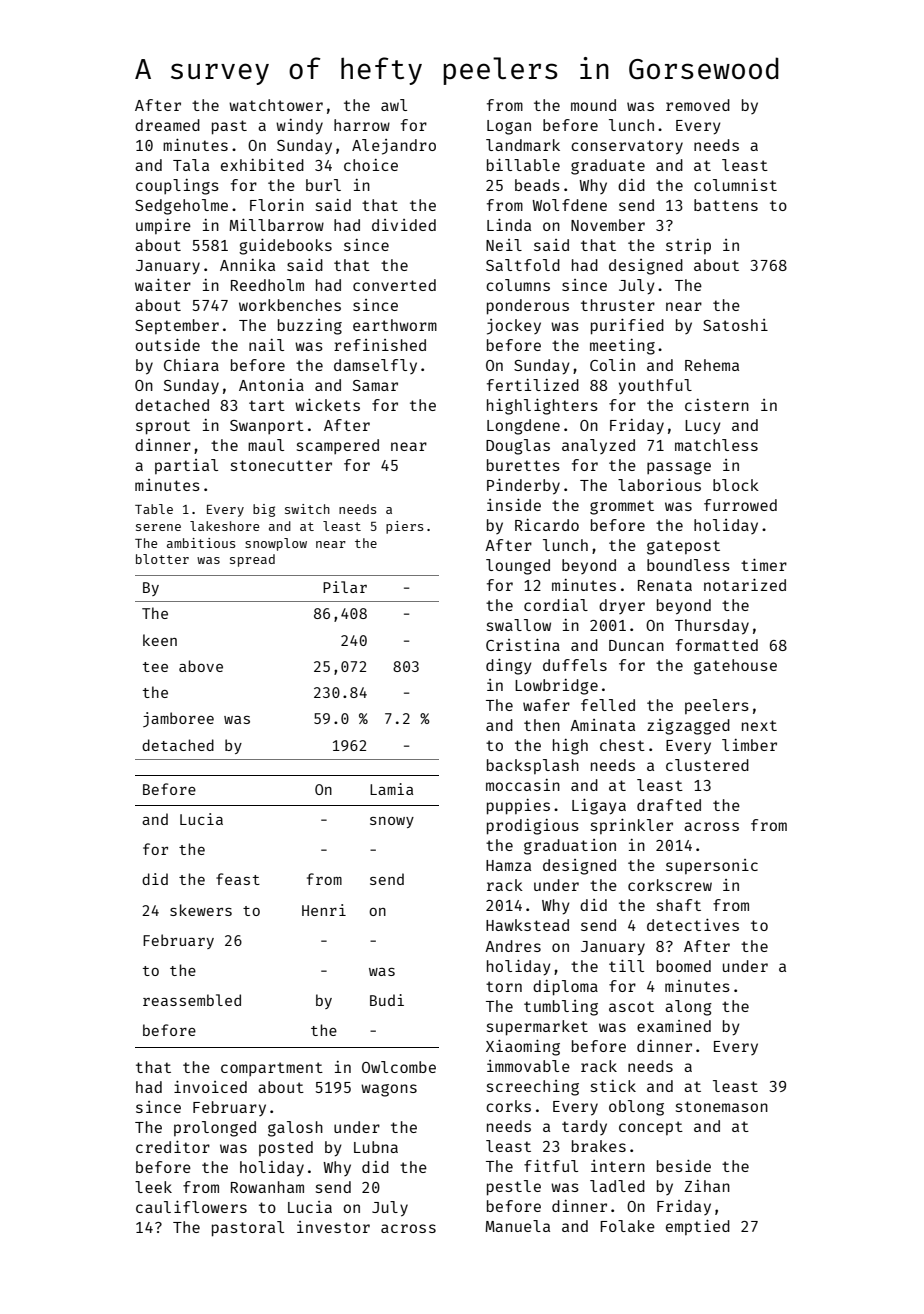  I want to click on timer, so click(764, 565).
